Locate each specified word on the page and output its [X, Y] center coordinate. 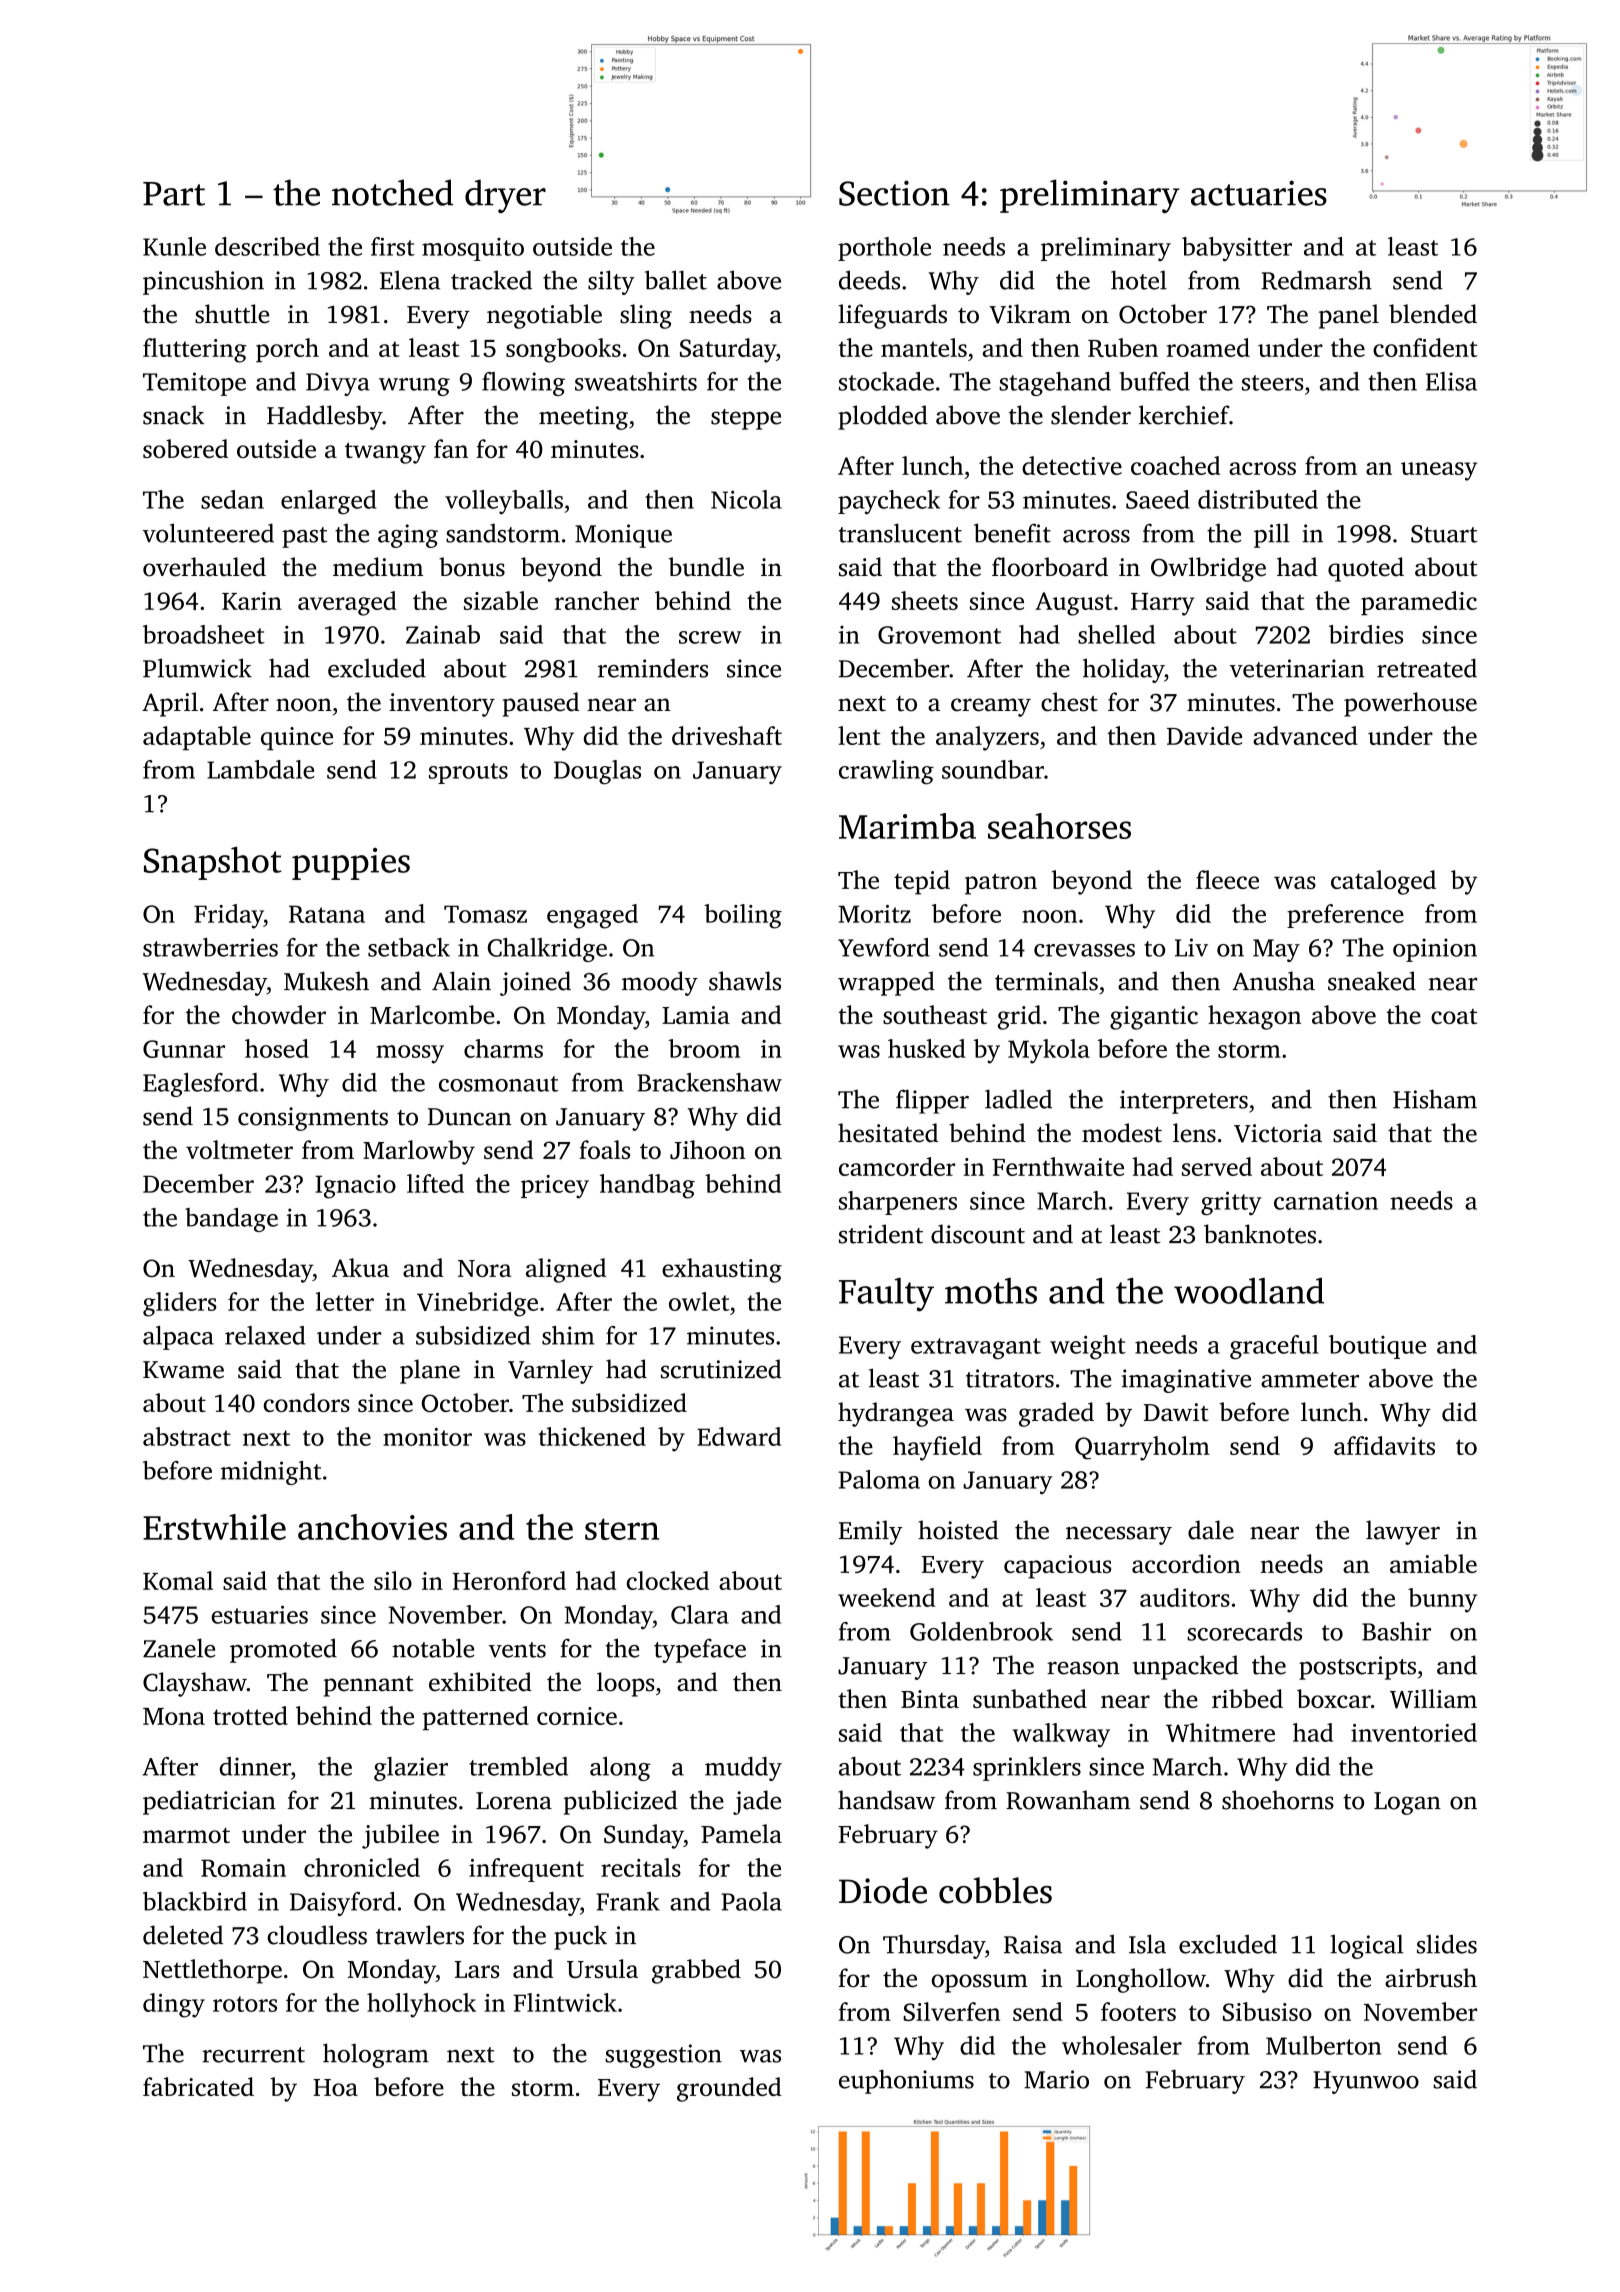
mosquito [473, 249]
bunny [1442, 1600]
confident [1425, 347]
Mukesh [326, 981]
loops [626, 1684]
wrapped [886, 983]
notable [433, 1648]
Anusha [1273, 981]
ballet [676, 280]
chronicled [362, 1867]
